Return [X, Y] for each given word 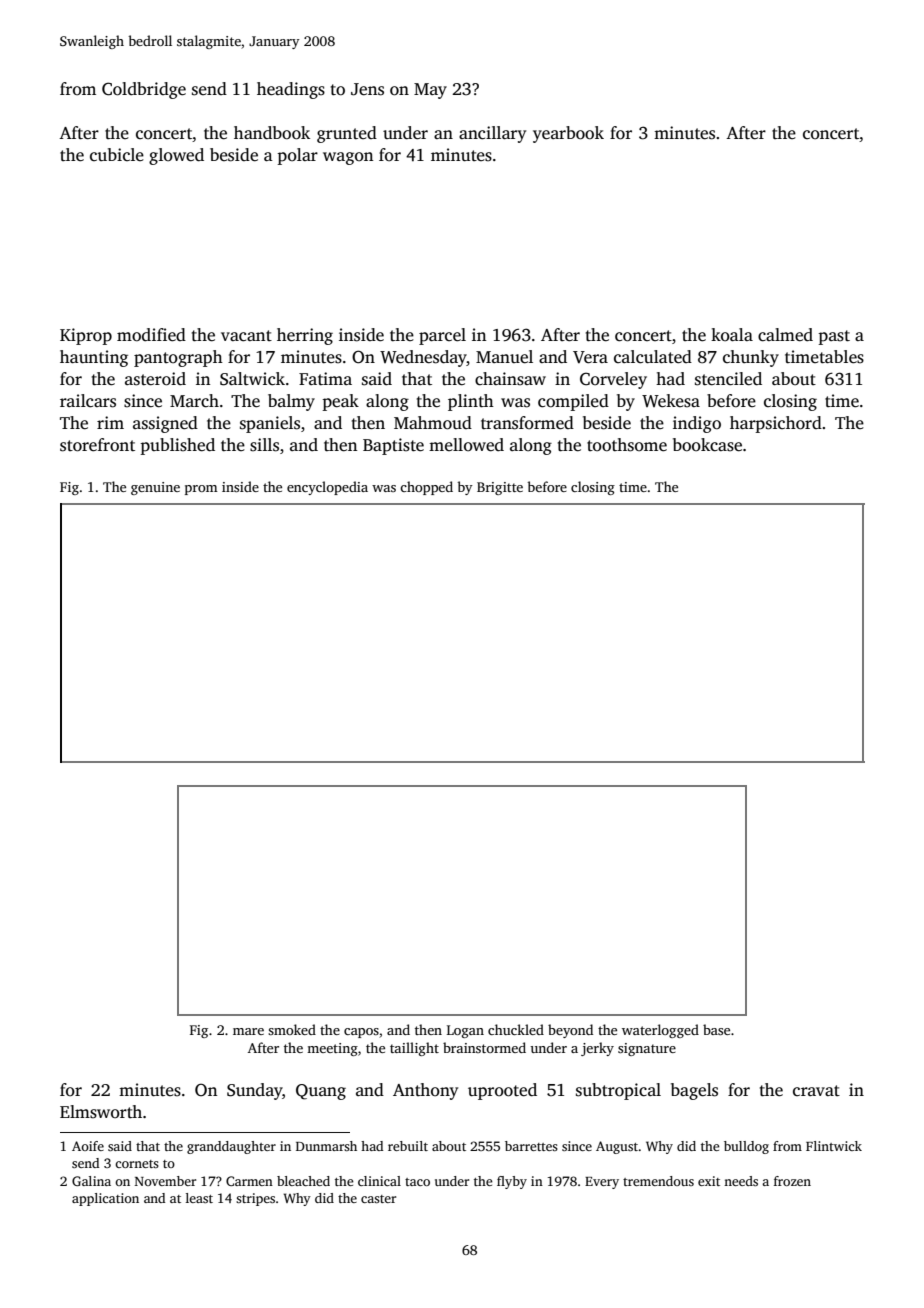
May [430, 91]
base [716, 1029]
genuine [155, 488]
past [834, 337]
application [105, 1199]
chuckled [516, 1029]
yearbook [568, 134]
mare [248, 1031]
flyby [512, 1182]
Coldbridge [144, 90]
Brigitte [500, 488]
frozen [792, 1181]
